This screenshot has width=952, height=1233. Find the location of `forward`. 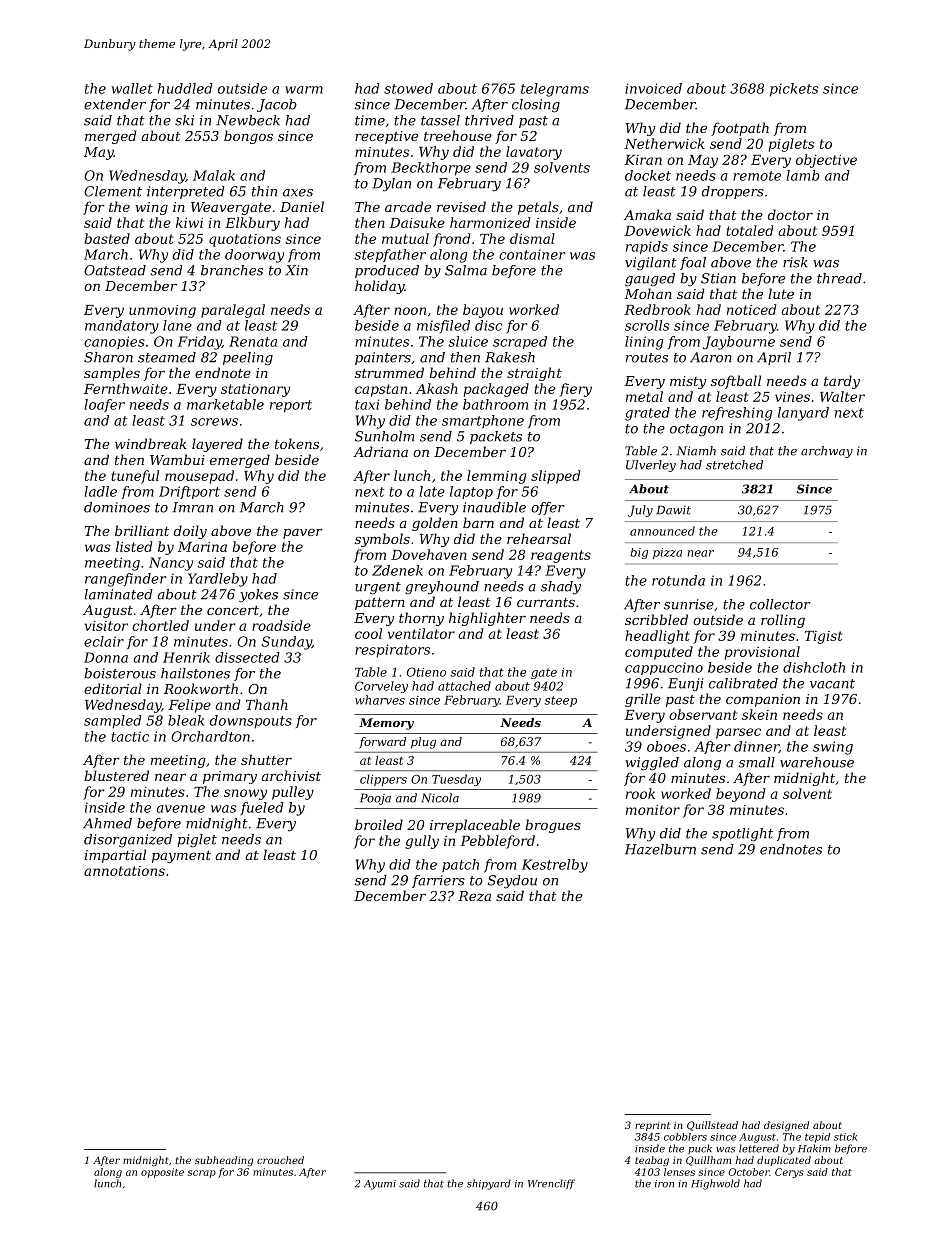

forward is located at coordinates (382, 743).
